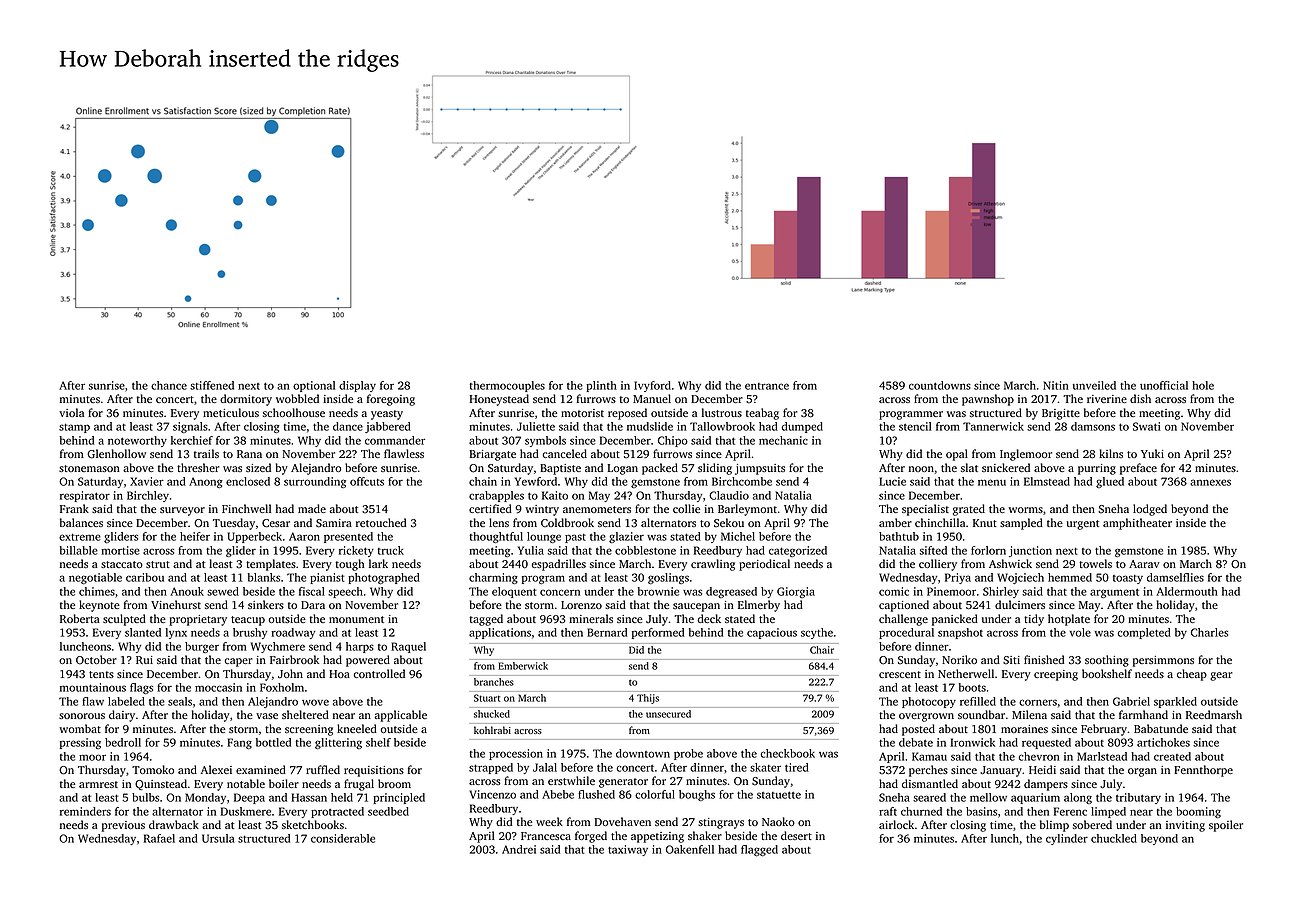  Describe the element at coordinates (798, 551) in the image. I see `categorized` at that location.
